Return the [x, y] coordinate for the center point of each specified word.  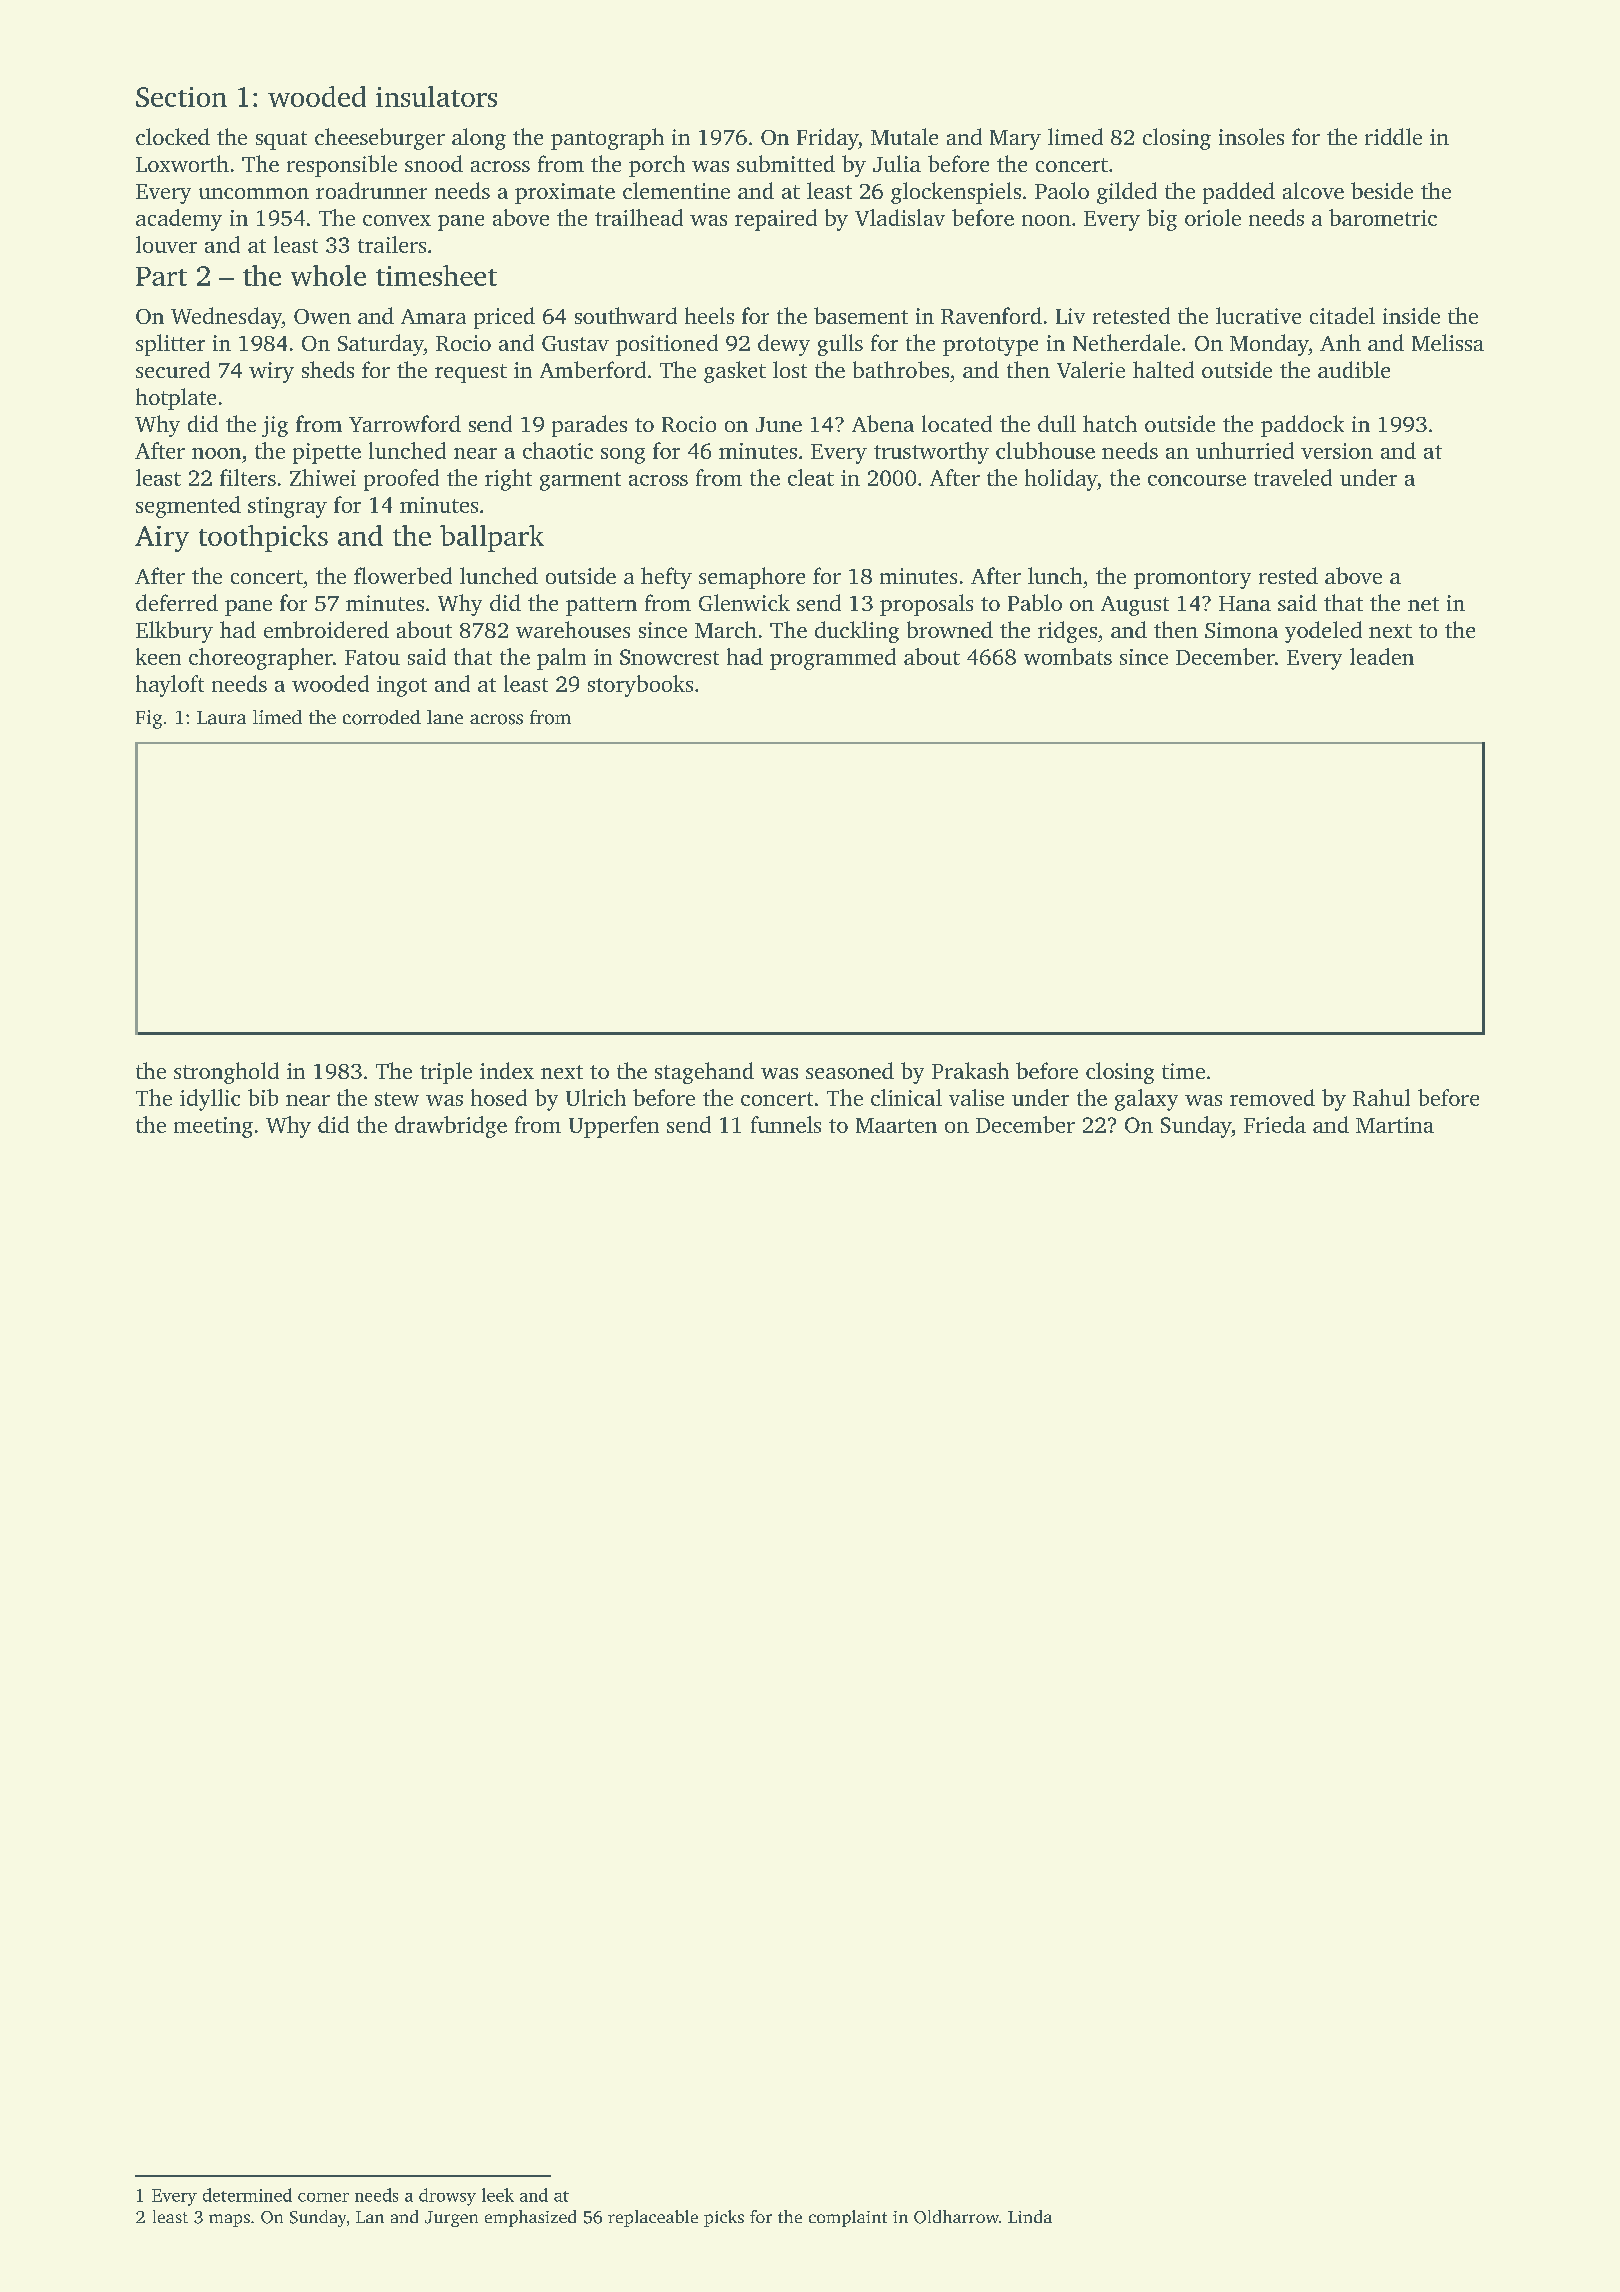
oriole [1213, 217]
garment [580, 481]
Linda [1030, 2216]
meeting [213, 1127]
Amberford [593, 369]
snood [434, 163]
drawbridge [451, 1127]
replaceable [653, 2218]
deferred [177, 602]
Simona [1241, 630]
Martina [1395, 1125]
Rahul [1381, 1097]
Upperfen [614, 1127]
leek [498, 2195]
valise [976, 1097]
